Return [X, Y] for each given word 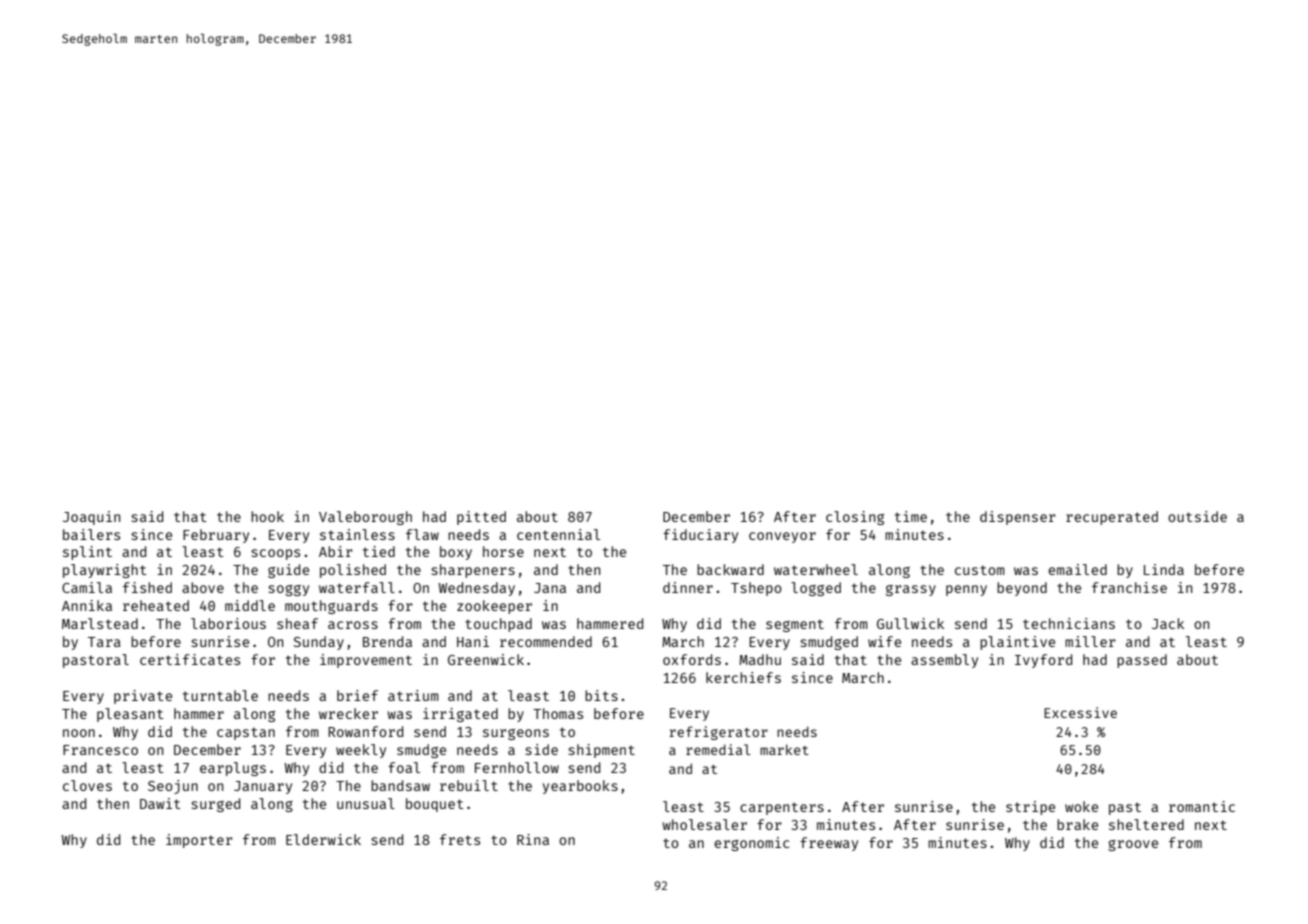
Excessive [1080, 712]
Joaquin [91, 518]
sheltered [1146, 824]
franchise [1129, 587]
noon [79, 733]
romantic [1202, 806]
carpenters [782, 808]
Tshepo [756, 589]
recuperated [1112, 518]
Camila [87, 587]
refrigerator [718, 733]
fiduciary [700, 536]
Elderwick [323, 839]
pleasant [130, 715]
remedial [718, 749]
